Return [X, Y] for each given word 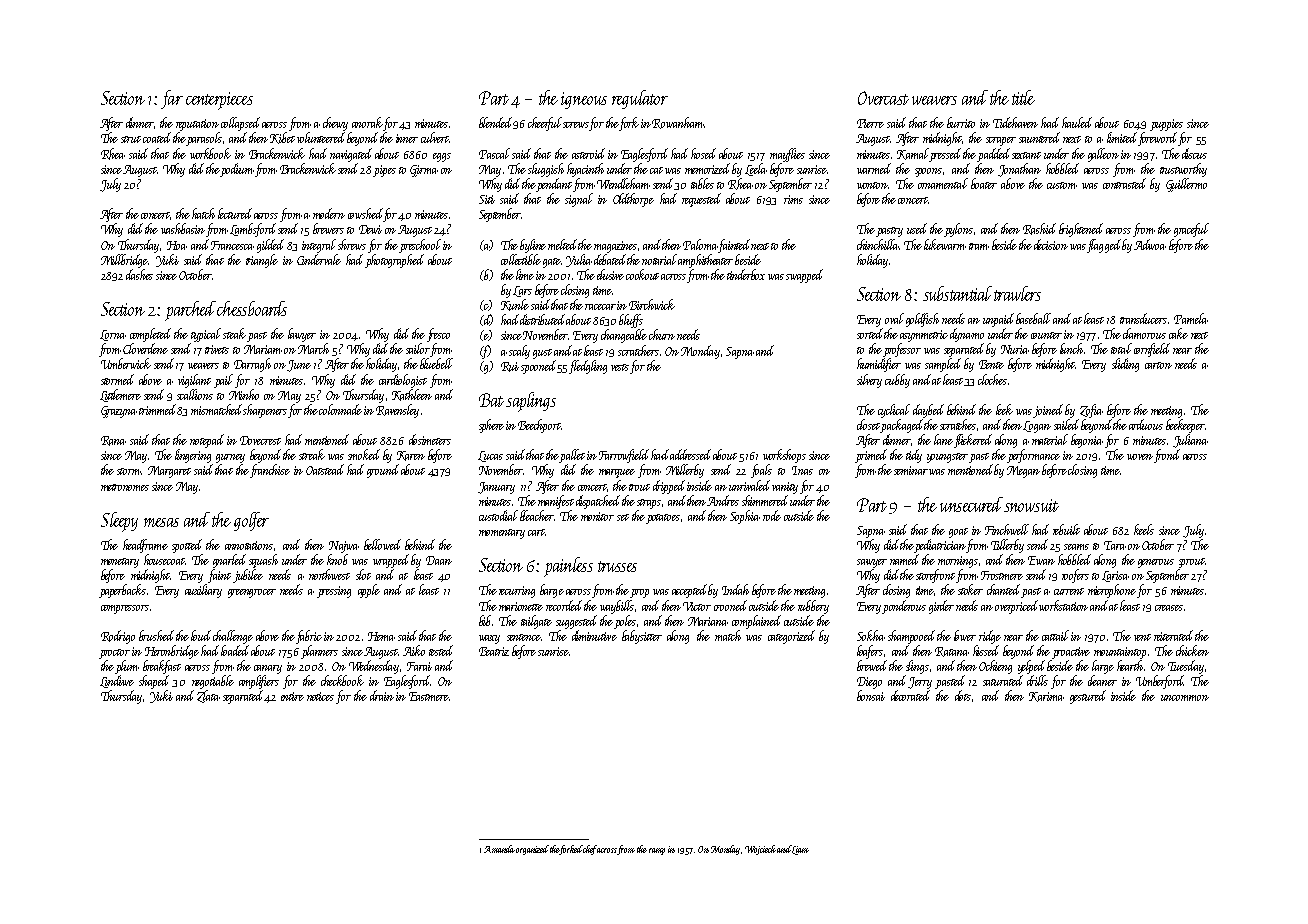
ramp [657, 851]
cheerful [545, 124]
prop [639, 593]
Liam [800, 850]
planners [319, 652]
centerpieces [219, 101]
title [1023, 97]
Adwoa [1150, 244]
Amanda [499, 849]
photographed [394, 261]
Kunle [515, 305]
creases [1169, 608]
